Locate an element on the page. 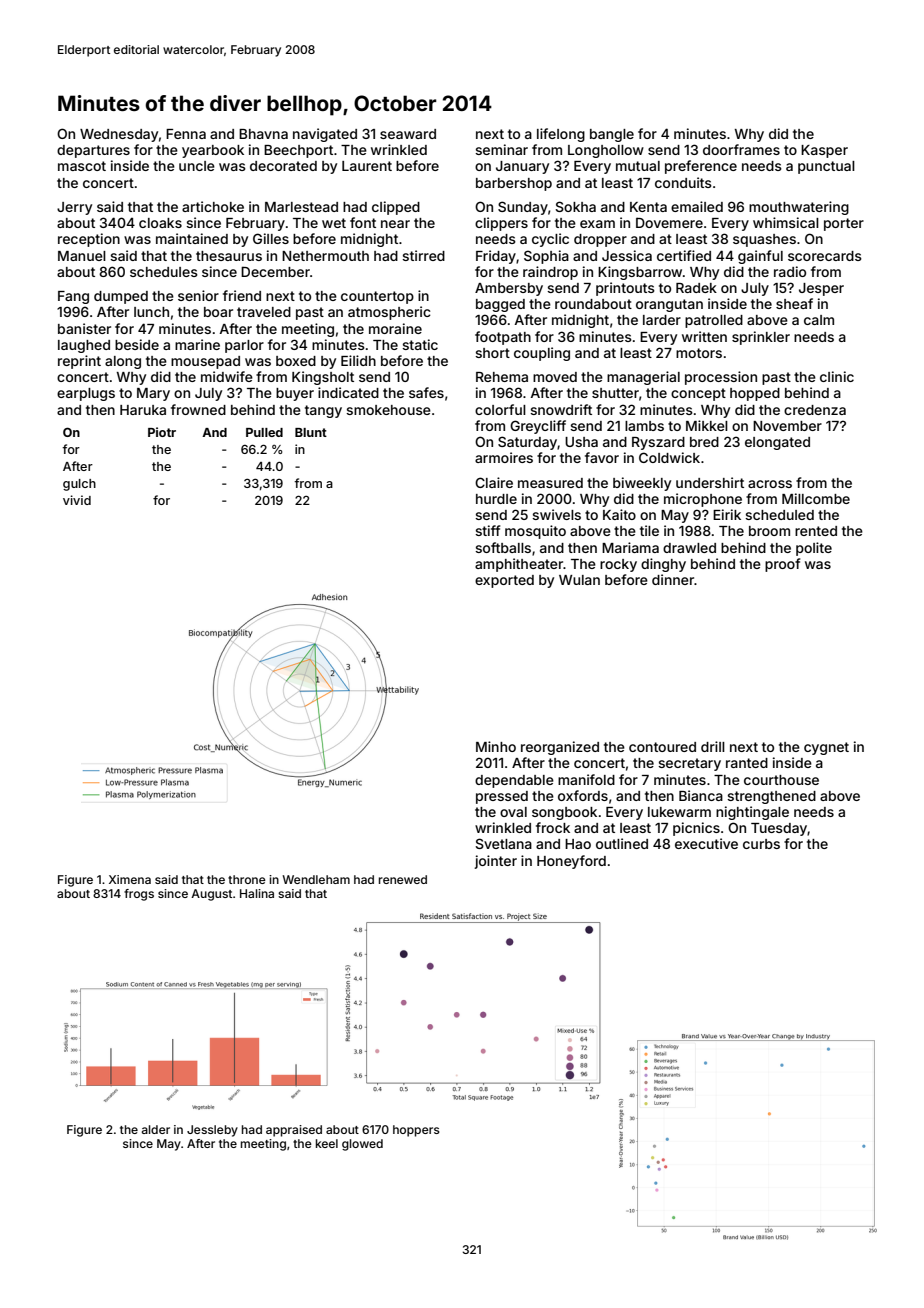  Ximena is located at coordinates (130, 879).
